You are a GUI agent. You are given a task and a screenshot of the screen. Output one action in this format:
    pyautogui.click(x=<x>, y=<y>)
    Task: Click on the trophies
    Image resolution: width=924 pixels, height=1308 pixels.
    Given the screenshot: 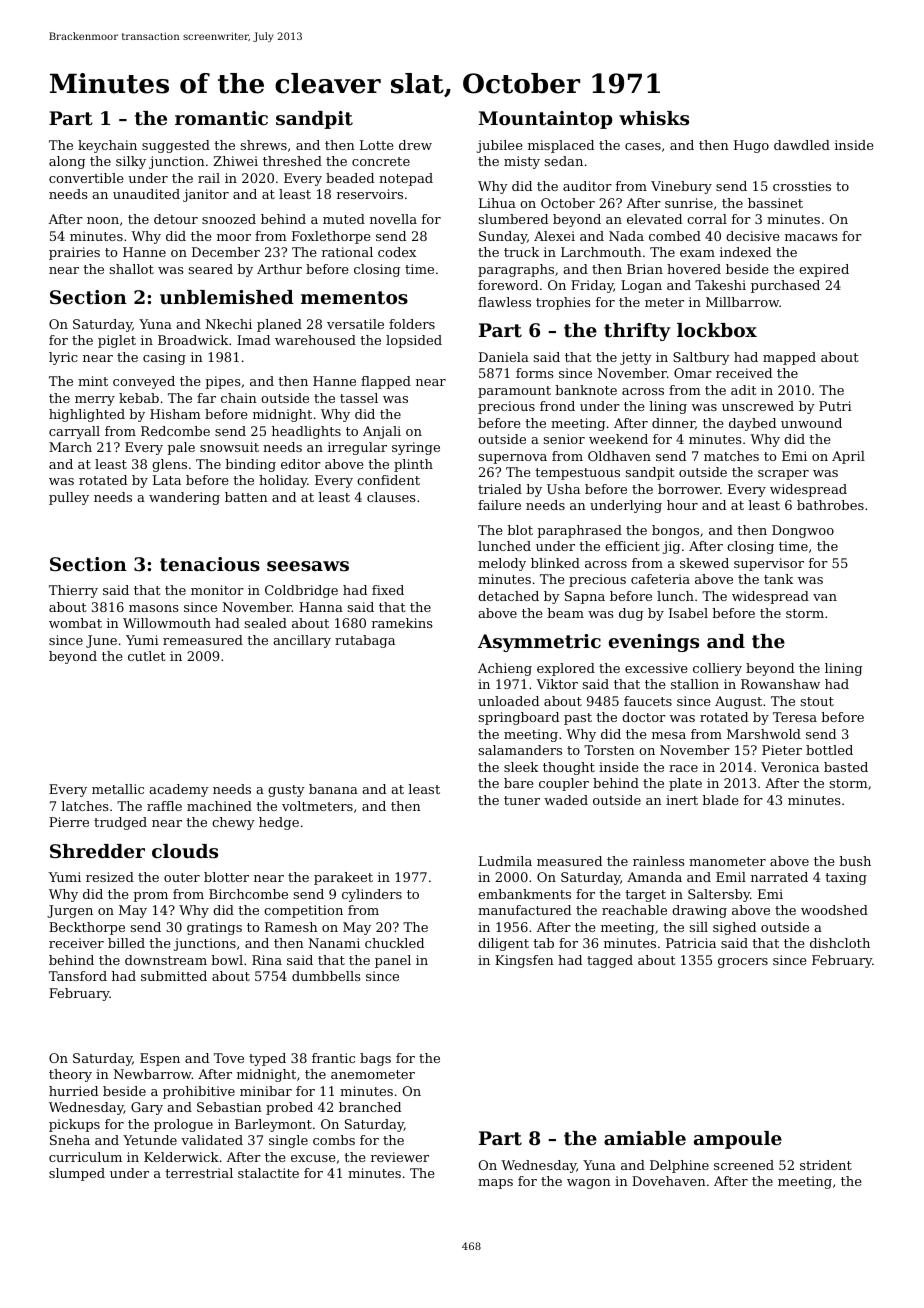 What is the action you would take?
    pyautogui.click(x=563, y=303)
